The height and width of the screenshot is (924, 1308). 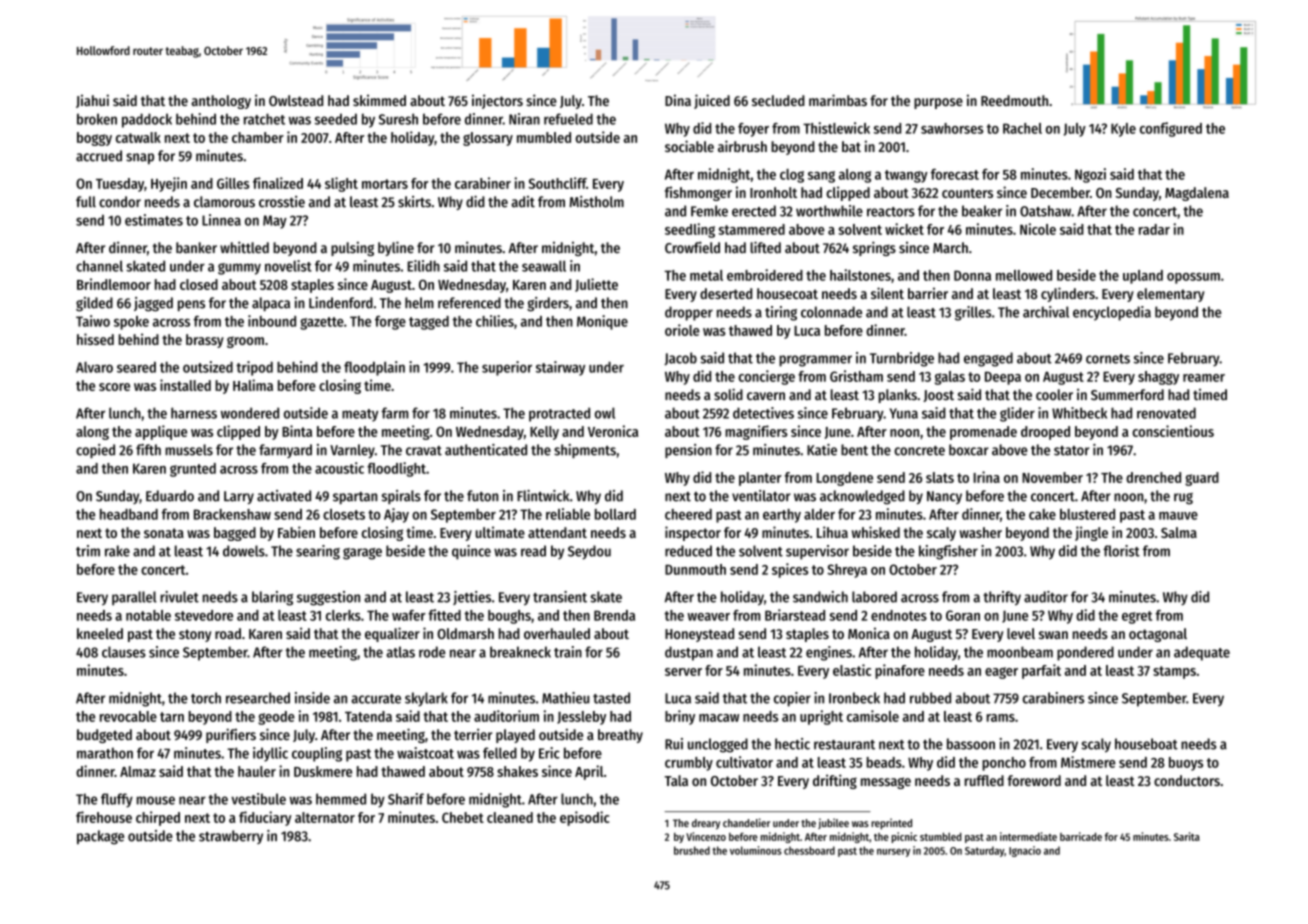 I want to click on estimates, so click(x=154, y=220).
